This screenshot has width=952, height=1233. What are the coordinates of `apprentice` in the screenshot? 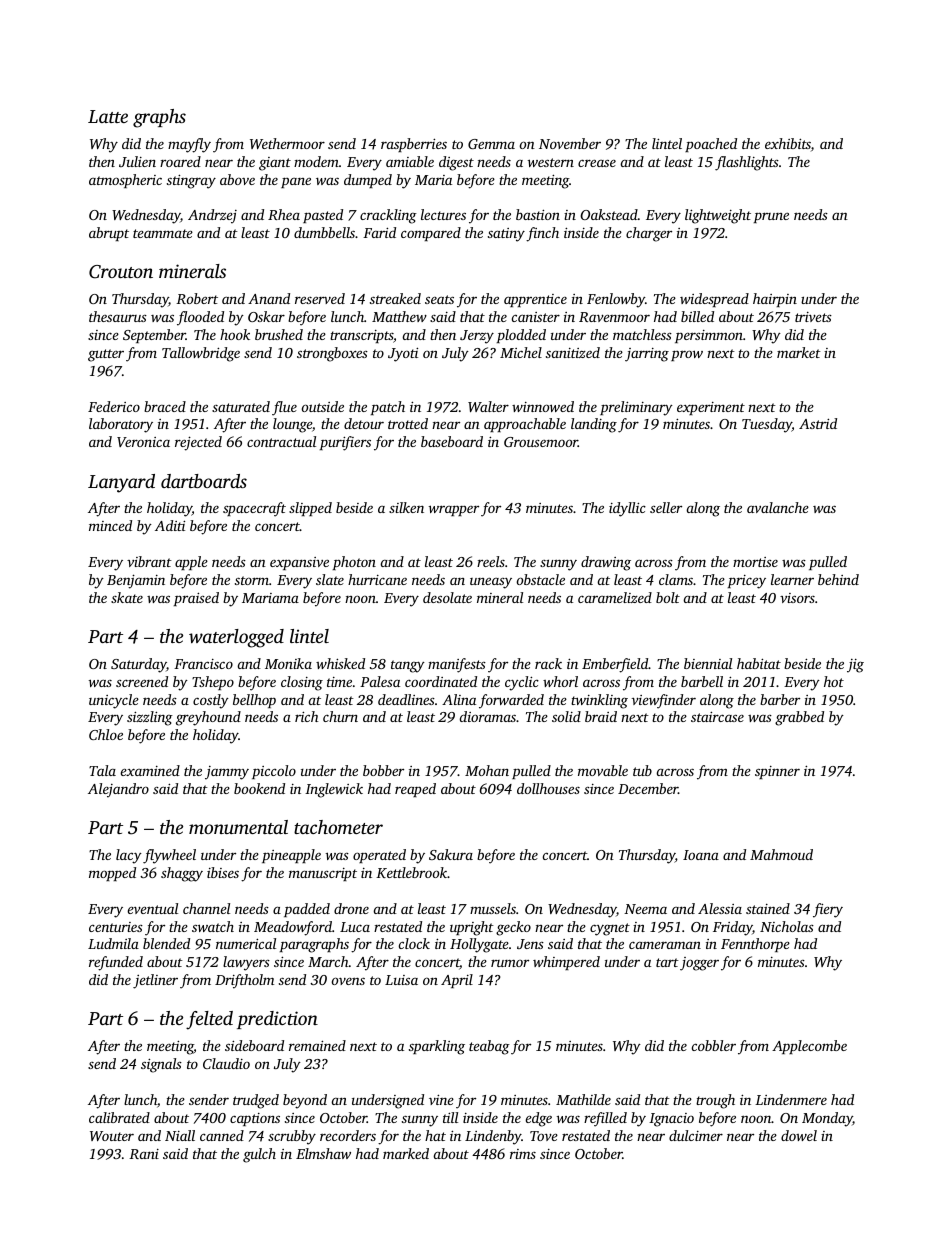 It's located at (535, 300).
